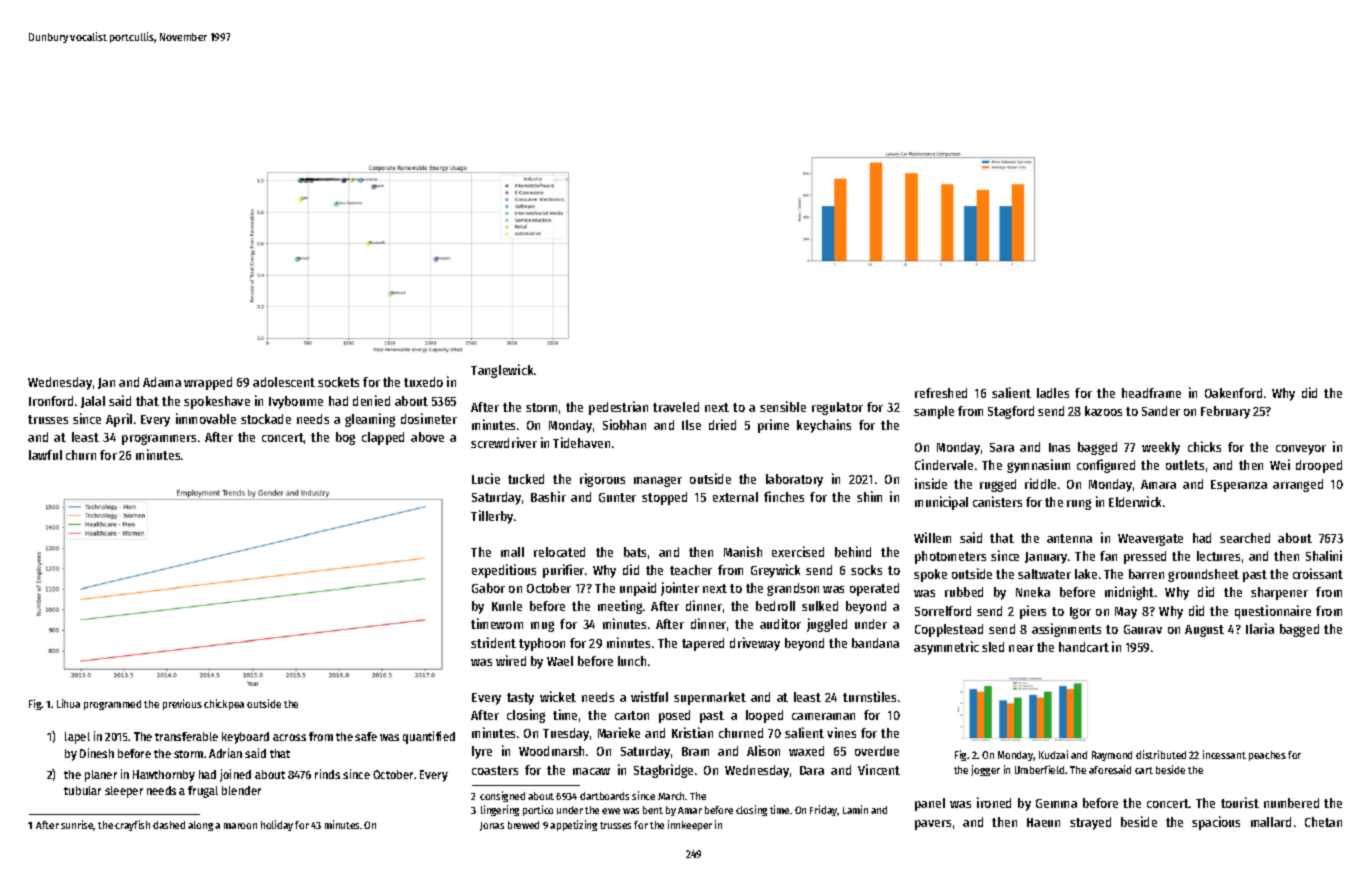 The image size is (1372, 887). Describe the element at coordinates (1260, 628) in the image. I see `Ilaria` at that location.
